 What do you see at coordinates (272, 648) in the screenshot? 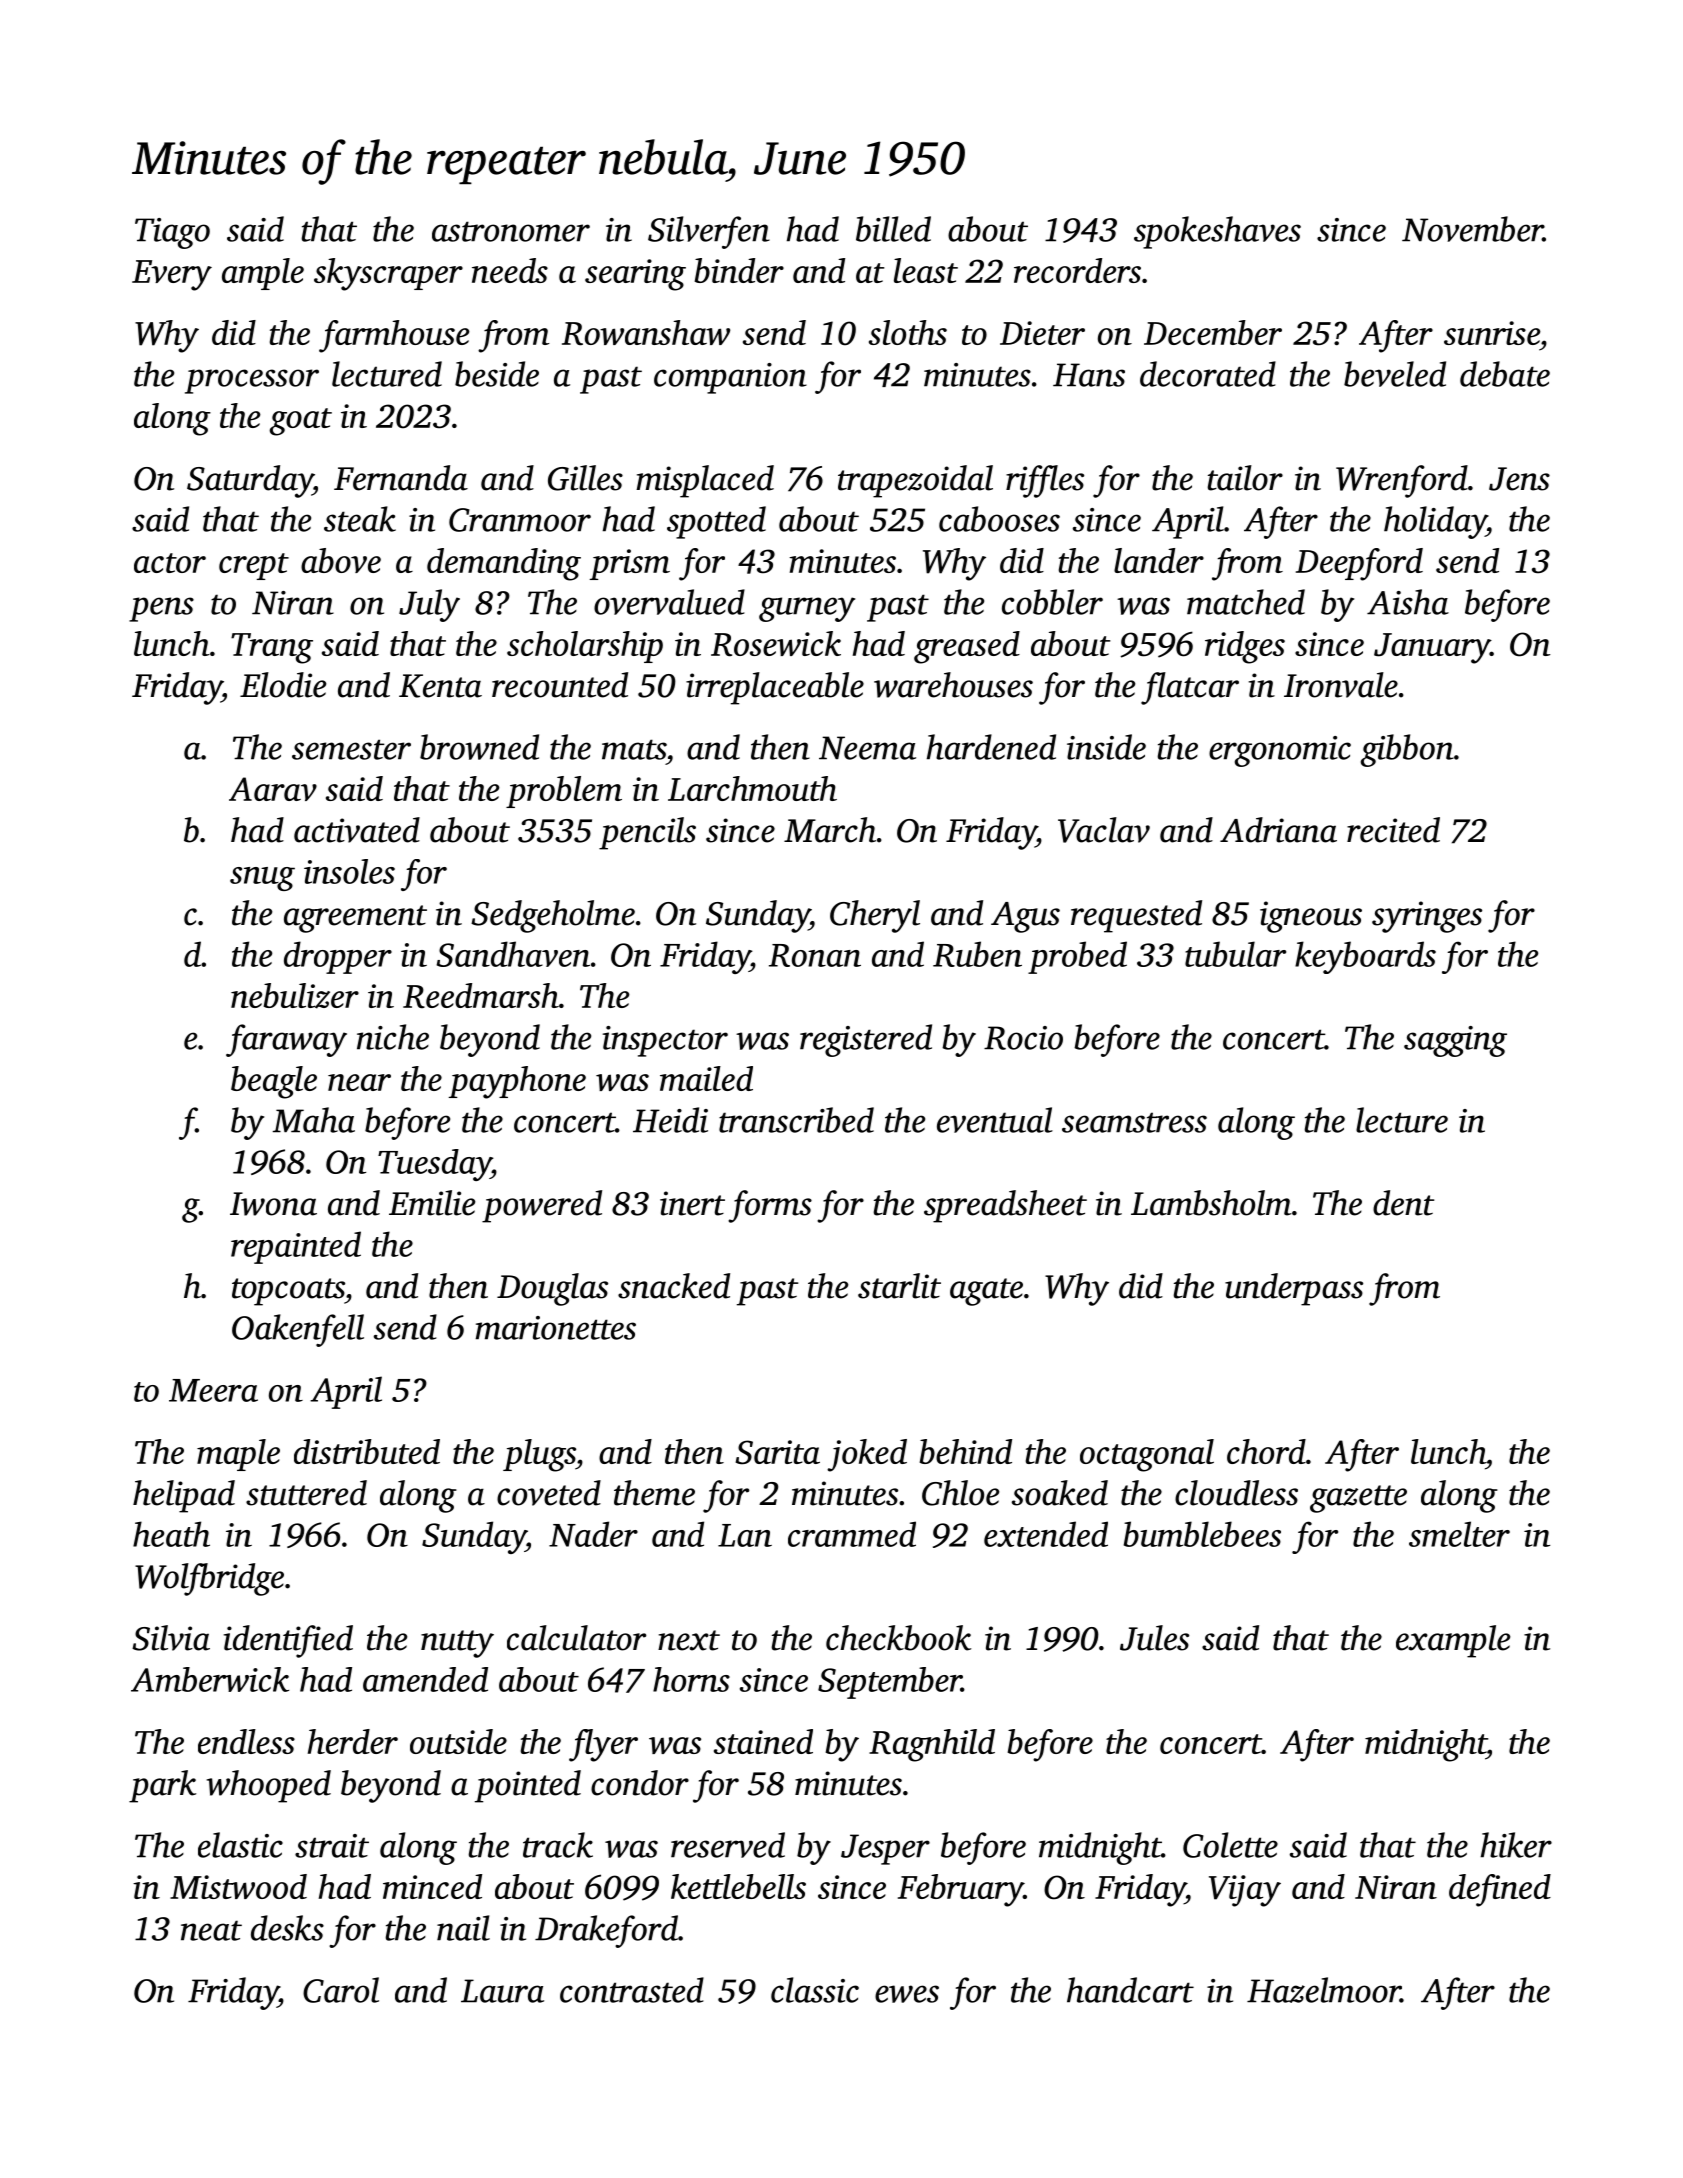
I see `Trang` at bounding box center [272, 648].
